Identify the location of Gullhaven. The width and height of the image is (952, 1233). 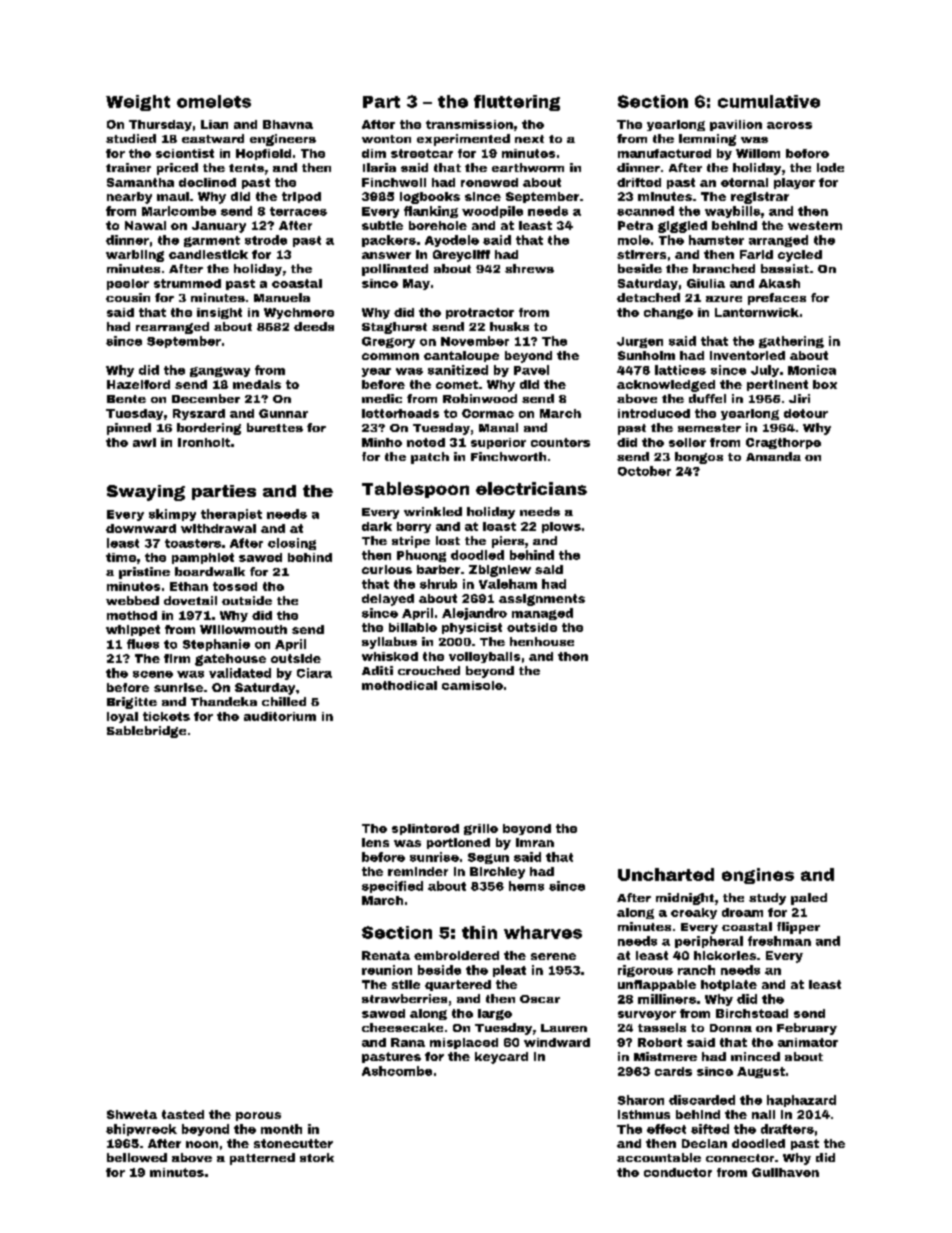
(785, 1172).
